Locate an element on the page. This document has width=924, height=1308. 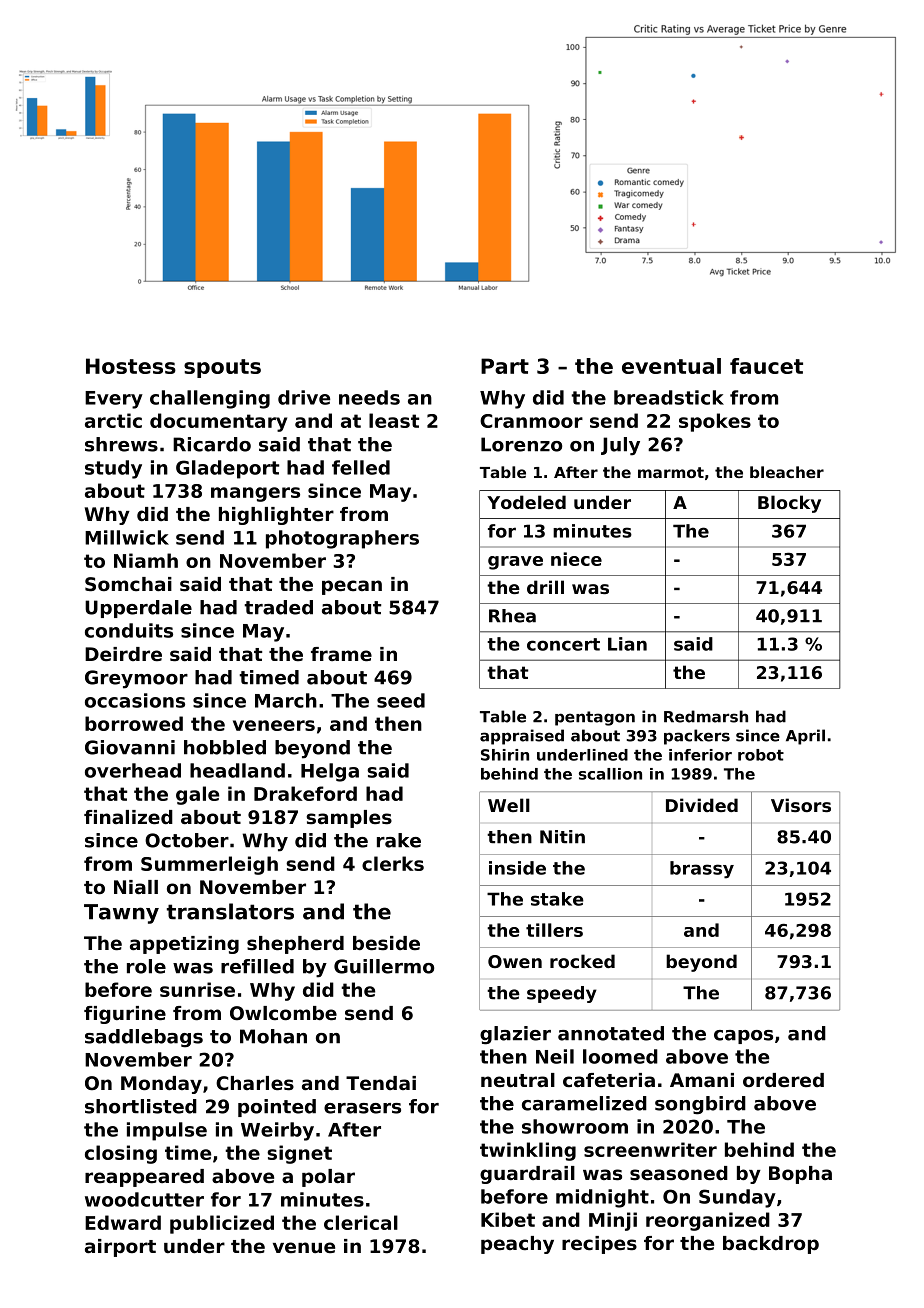
brassy is located at coordinates (702, 870).
